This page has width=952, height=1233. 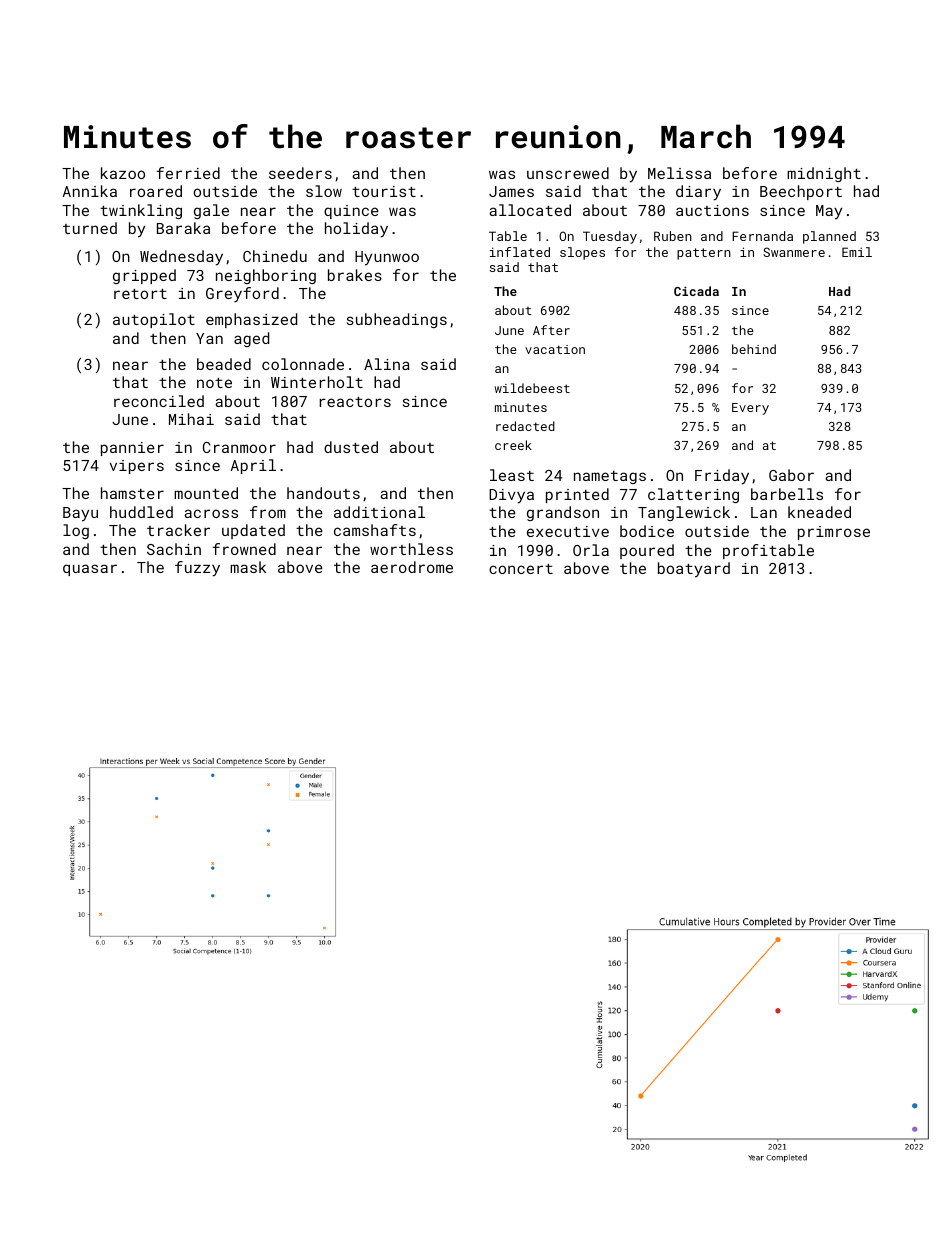 What do you see at coordinates (300, 173) in the page?
I see `seeders` at bounding box center [300, 173].
